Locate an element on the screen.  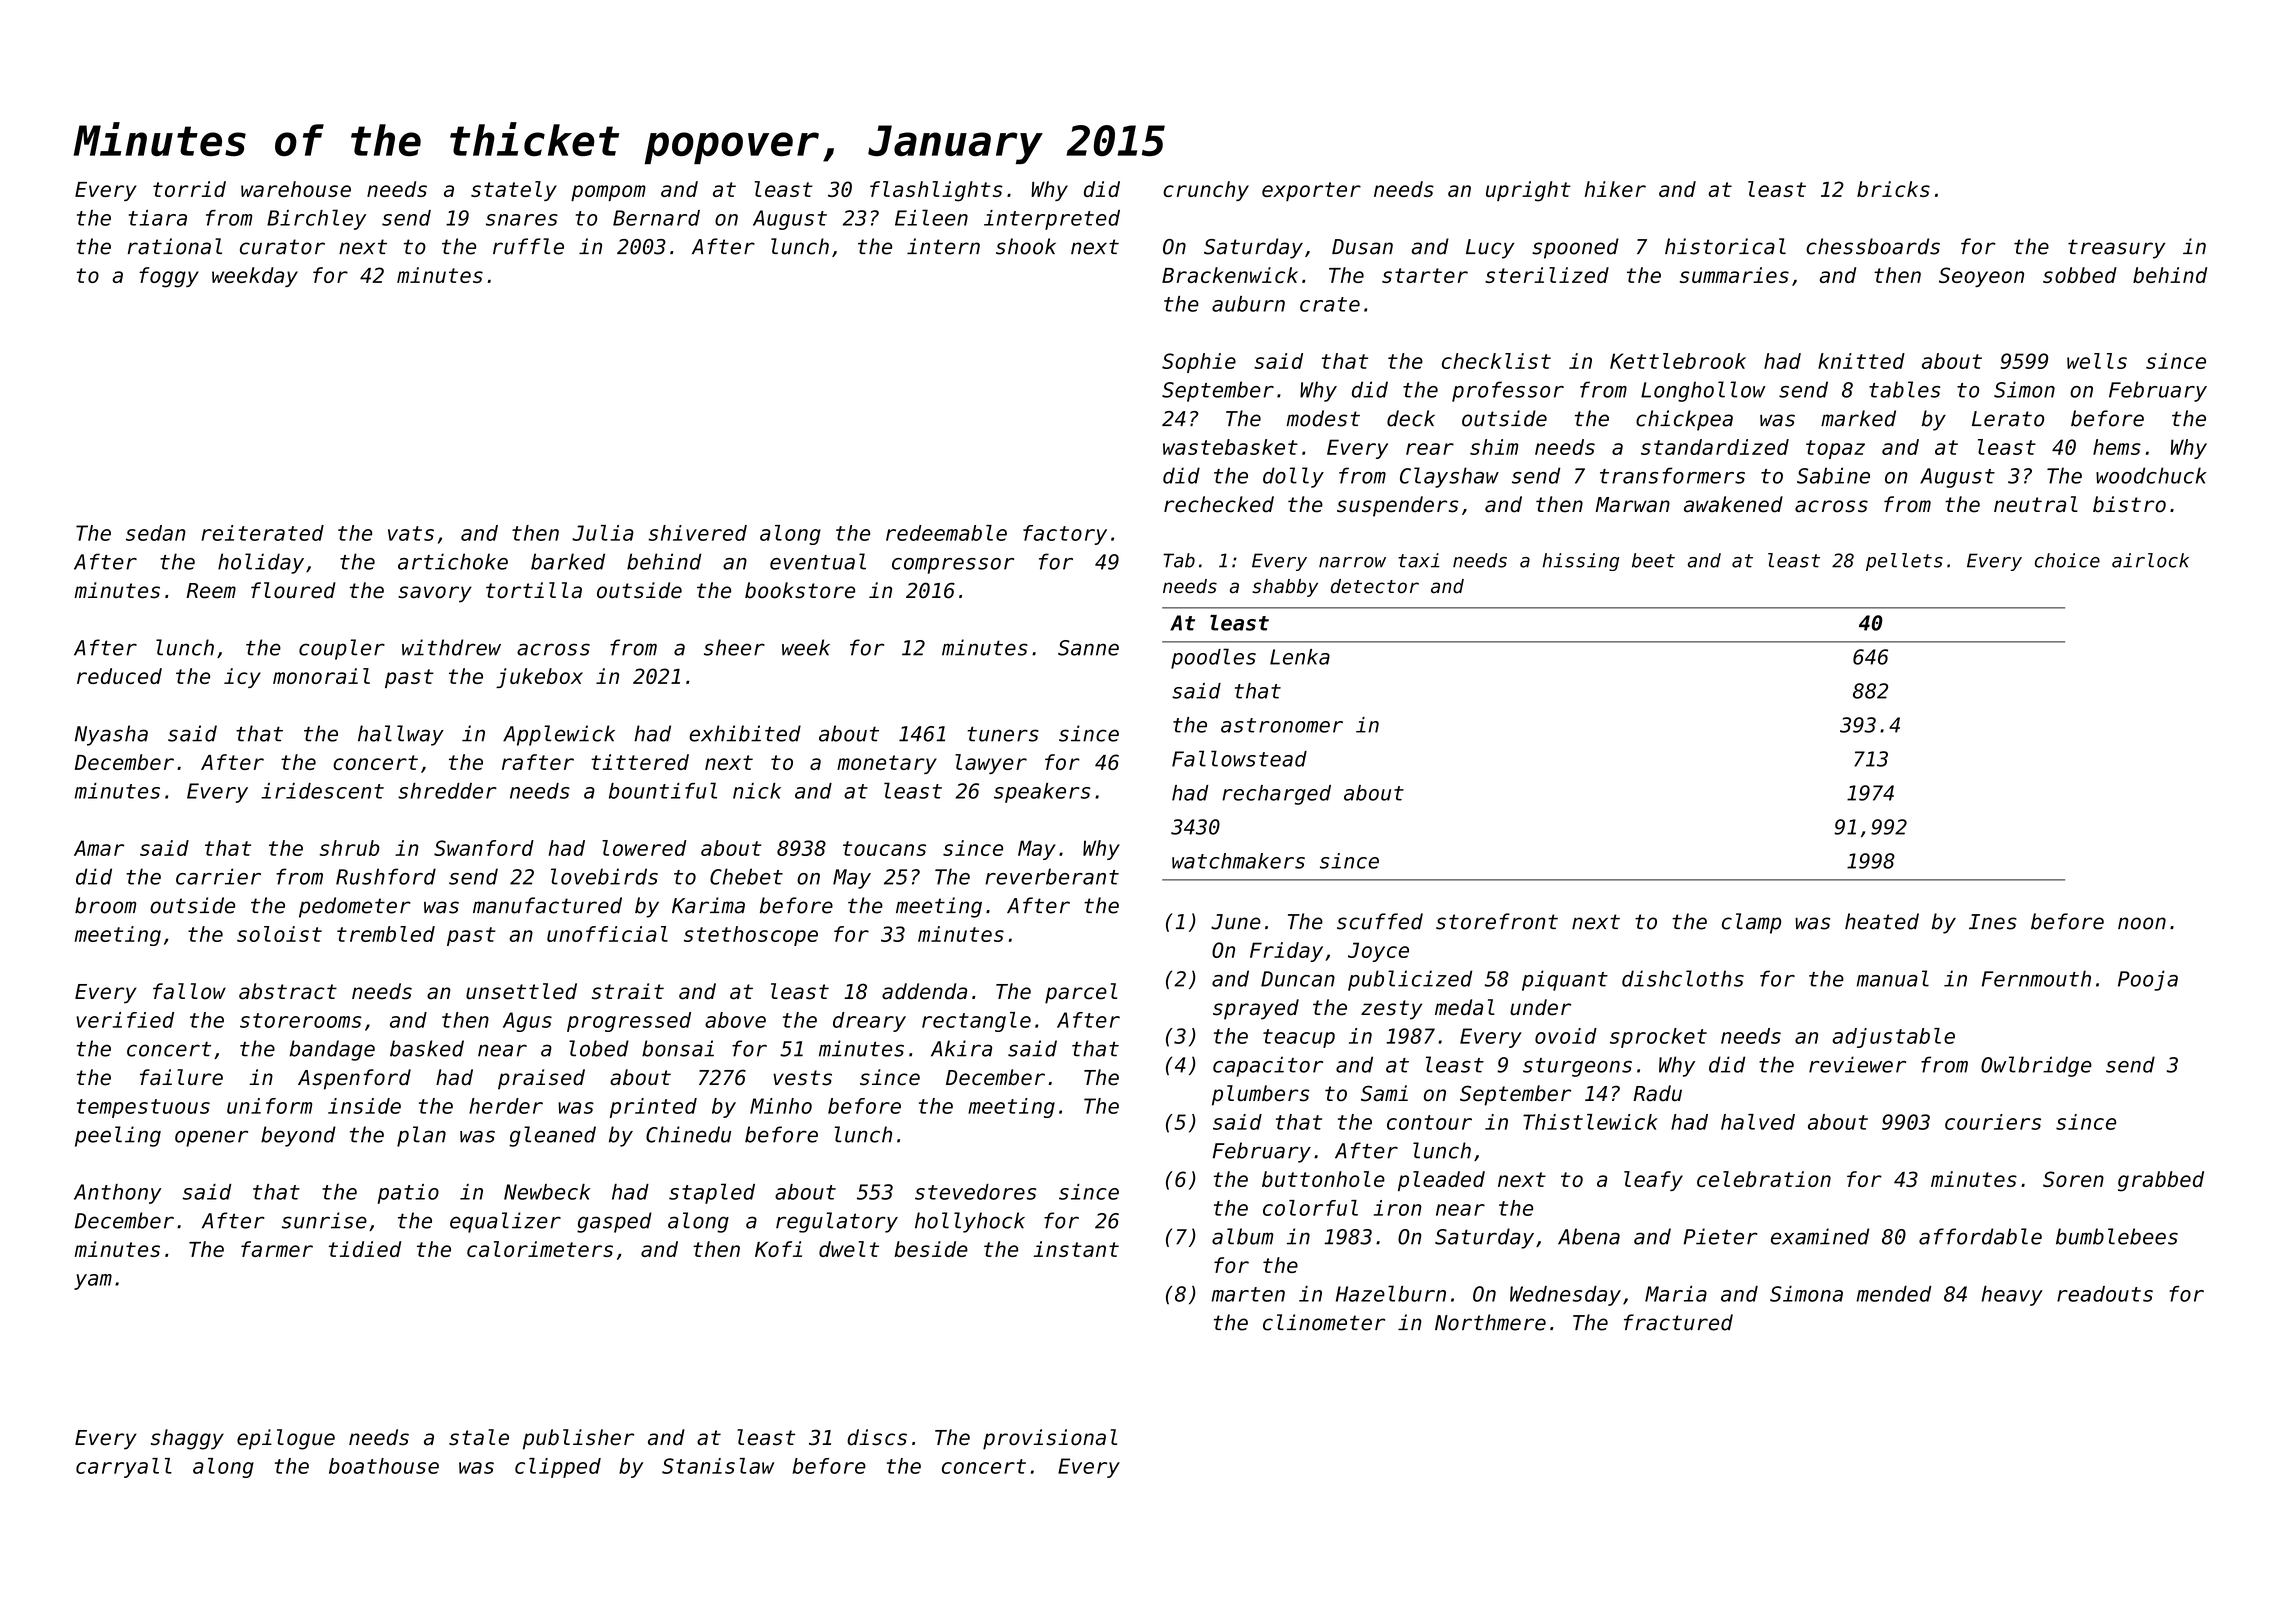
Akira is located at coordinates (961, 1048).
